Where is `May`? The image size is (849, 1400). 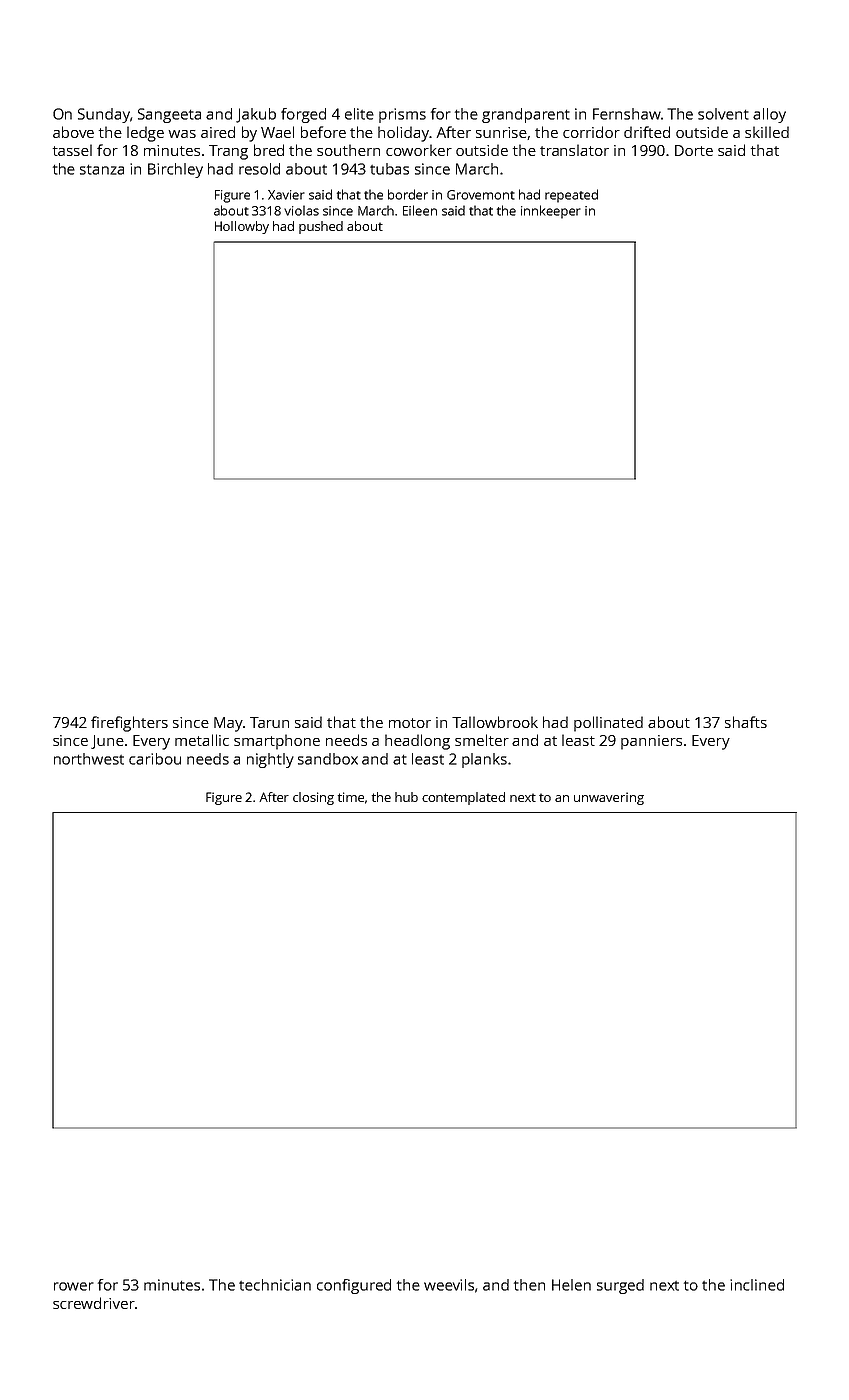
May is located at coordinates (228, 724).
